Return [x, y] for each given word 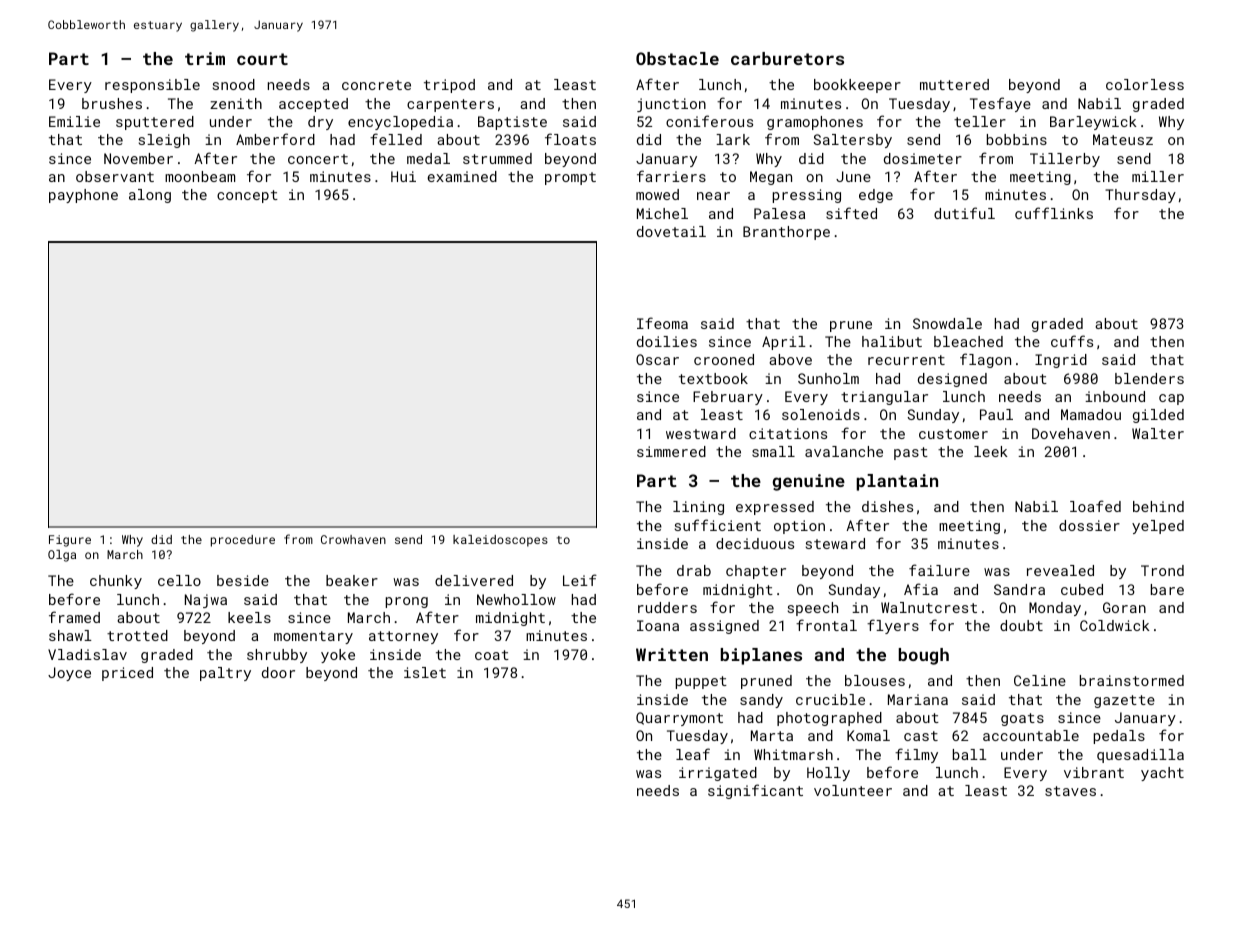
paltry [225, 674]
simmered [671, 451]
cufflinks [1054, 213]
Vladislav [87, 654]
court [262, 59]
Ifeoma [662, 323]
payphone [83, 196]
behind [1158, 506]
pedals [1119, 737]
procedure [243, 541]
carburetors [787, 58]
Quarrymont [679, 719]
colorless [1145, 84]
